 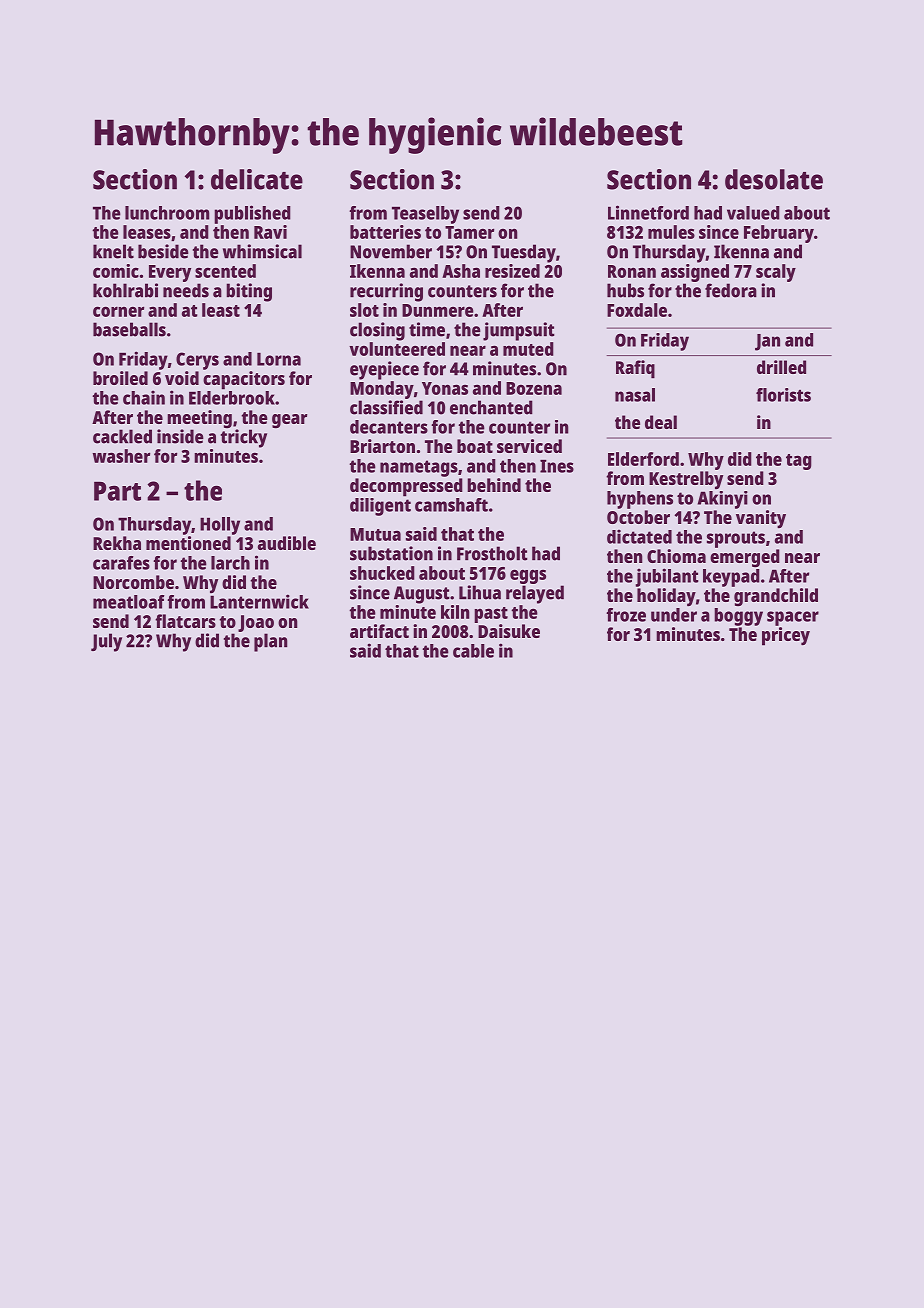 What do you see at coordinates (425, 215) in the screenshot?
I see `Teaselby` at bounding box center [425, 215].
